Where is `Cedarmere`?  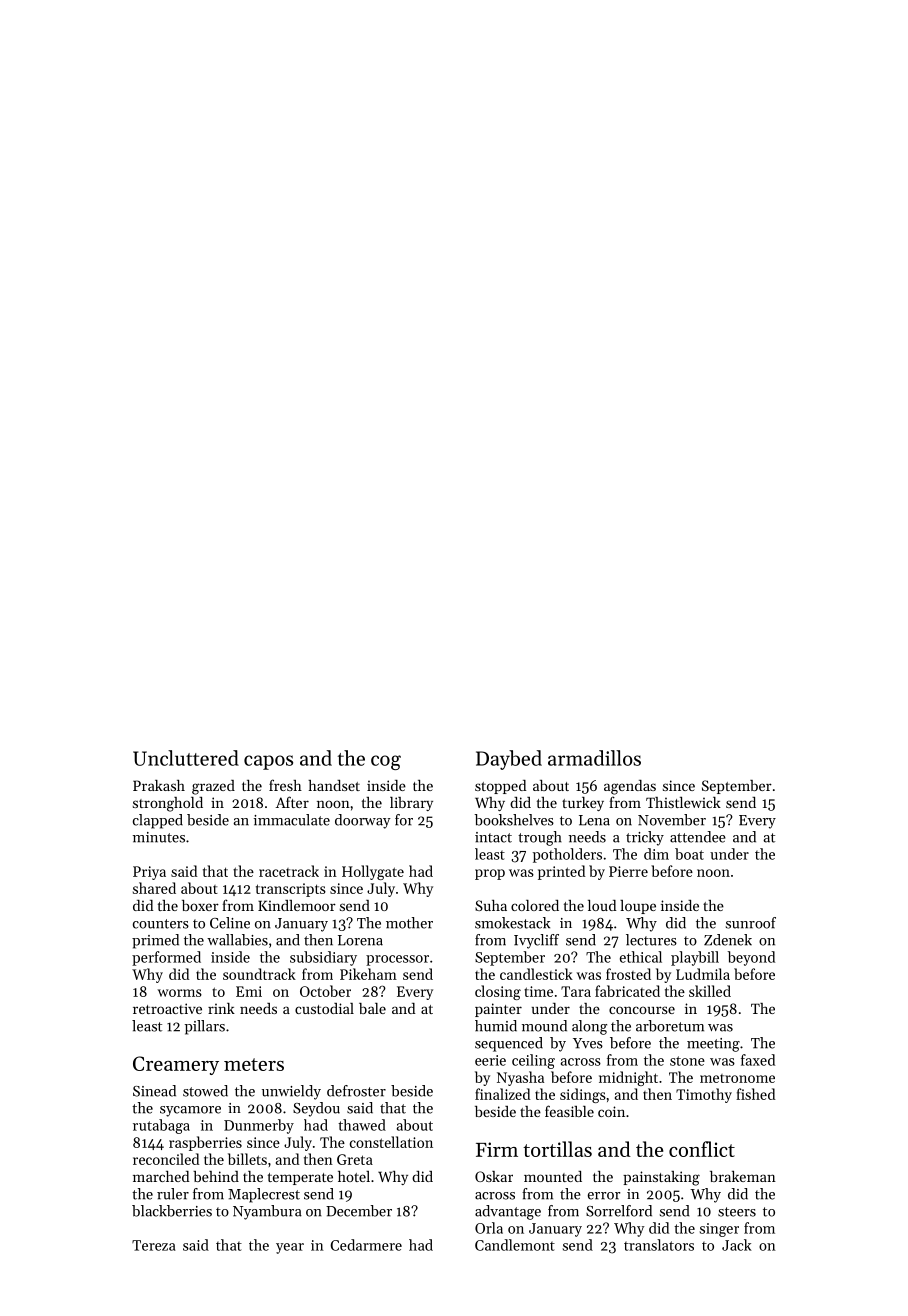 Cedarmere is located at coordinates (366, 1245).
